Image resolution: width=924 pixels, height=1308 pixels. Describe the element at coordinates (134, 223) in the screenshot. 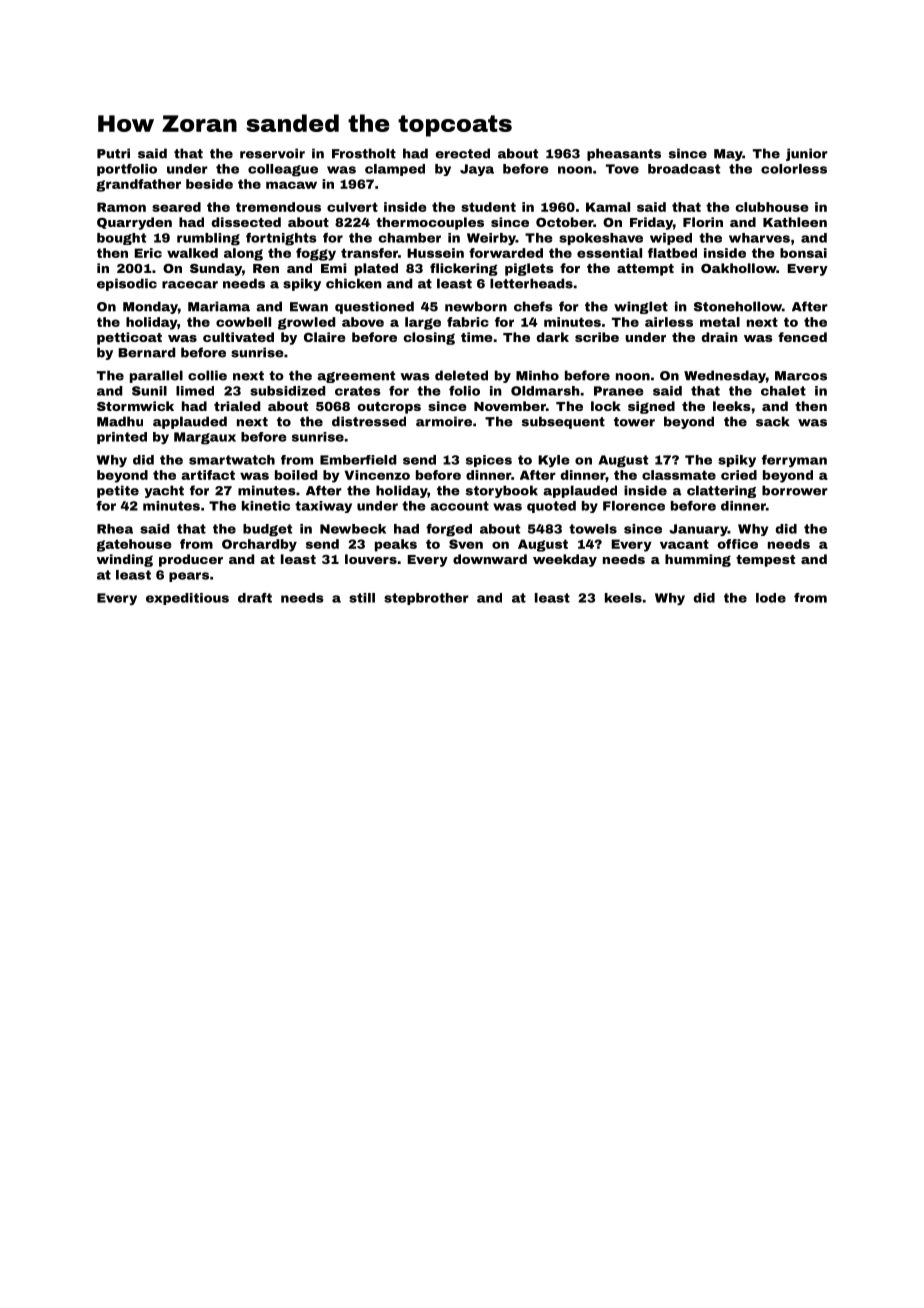

I see `Quarryden` at that location.
